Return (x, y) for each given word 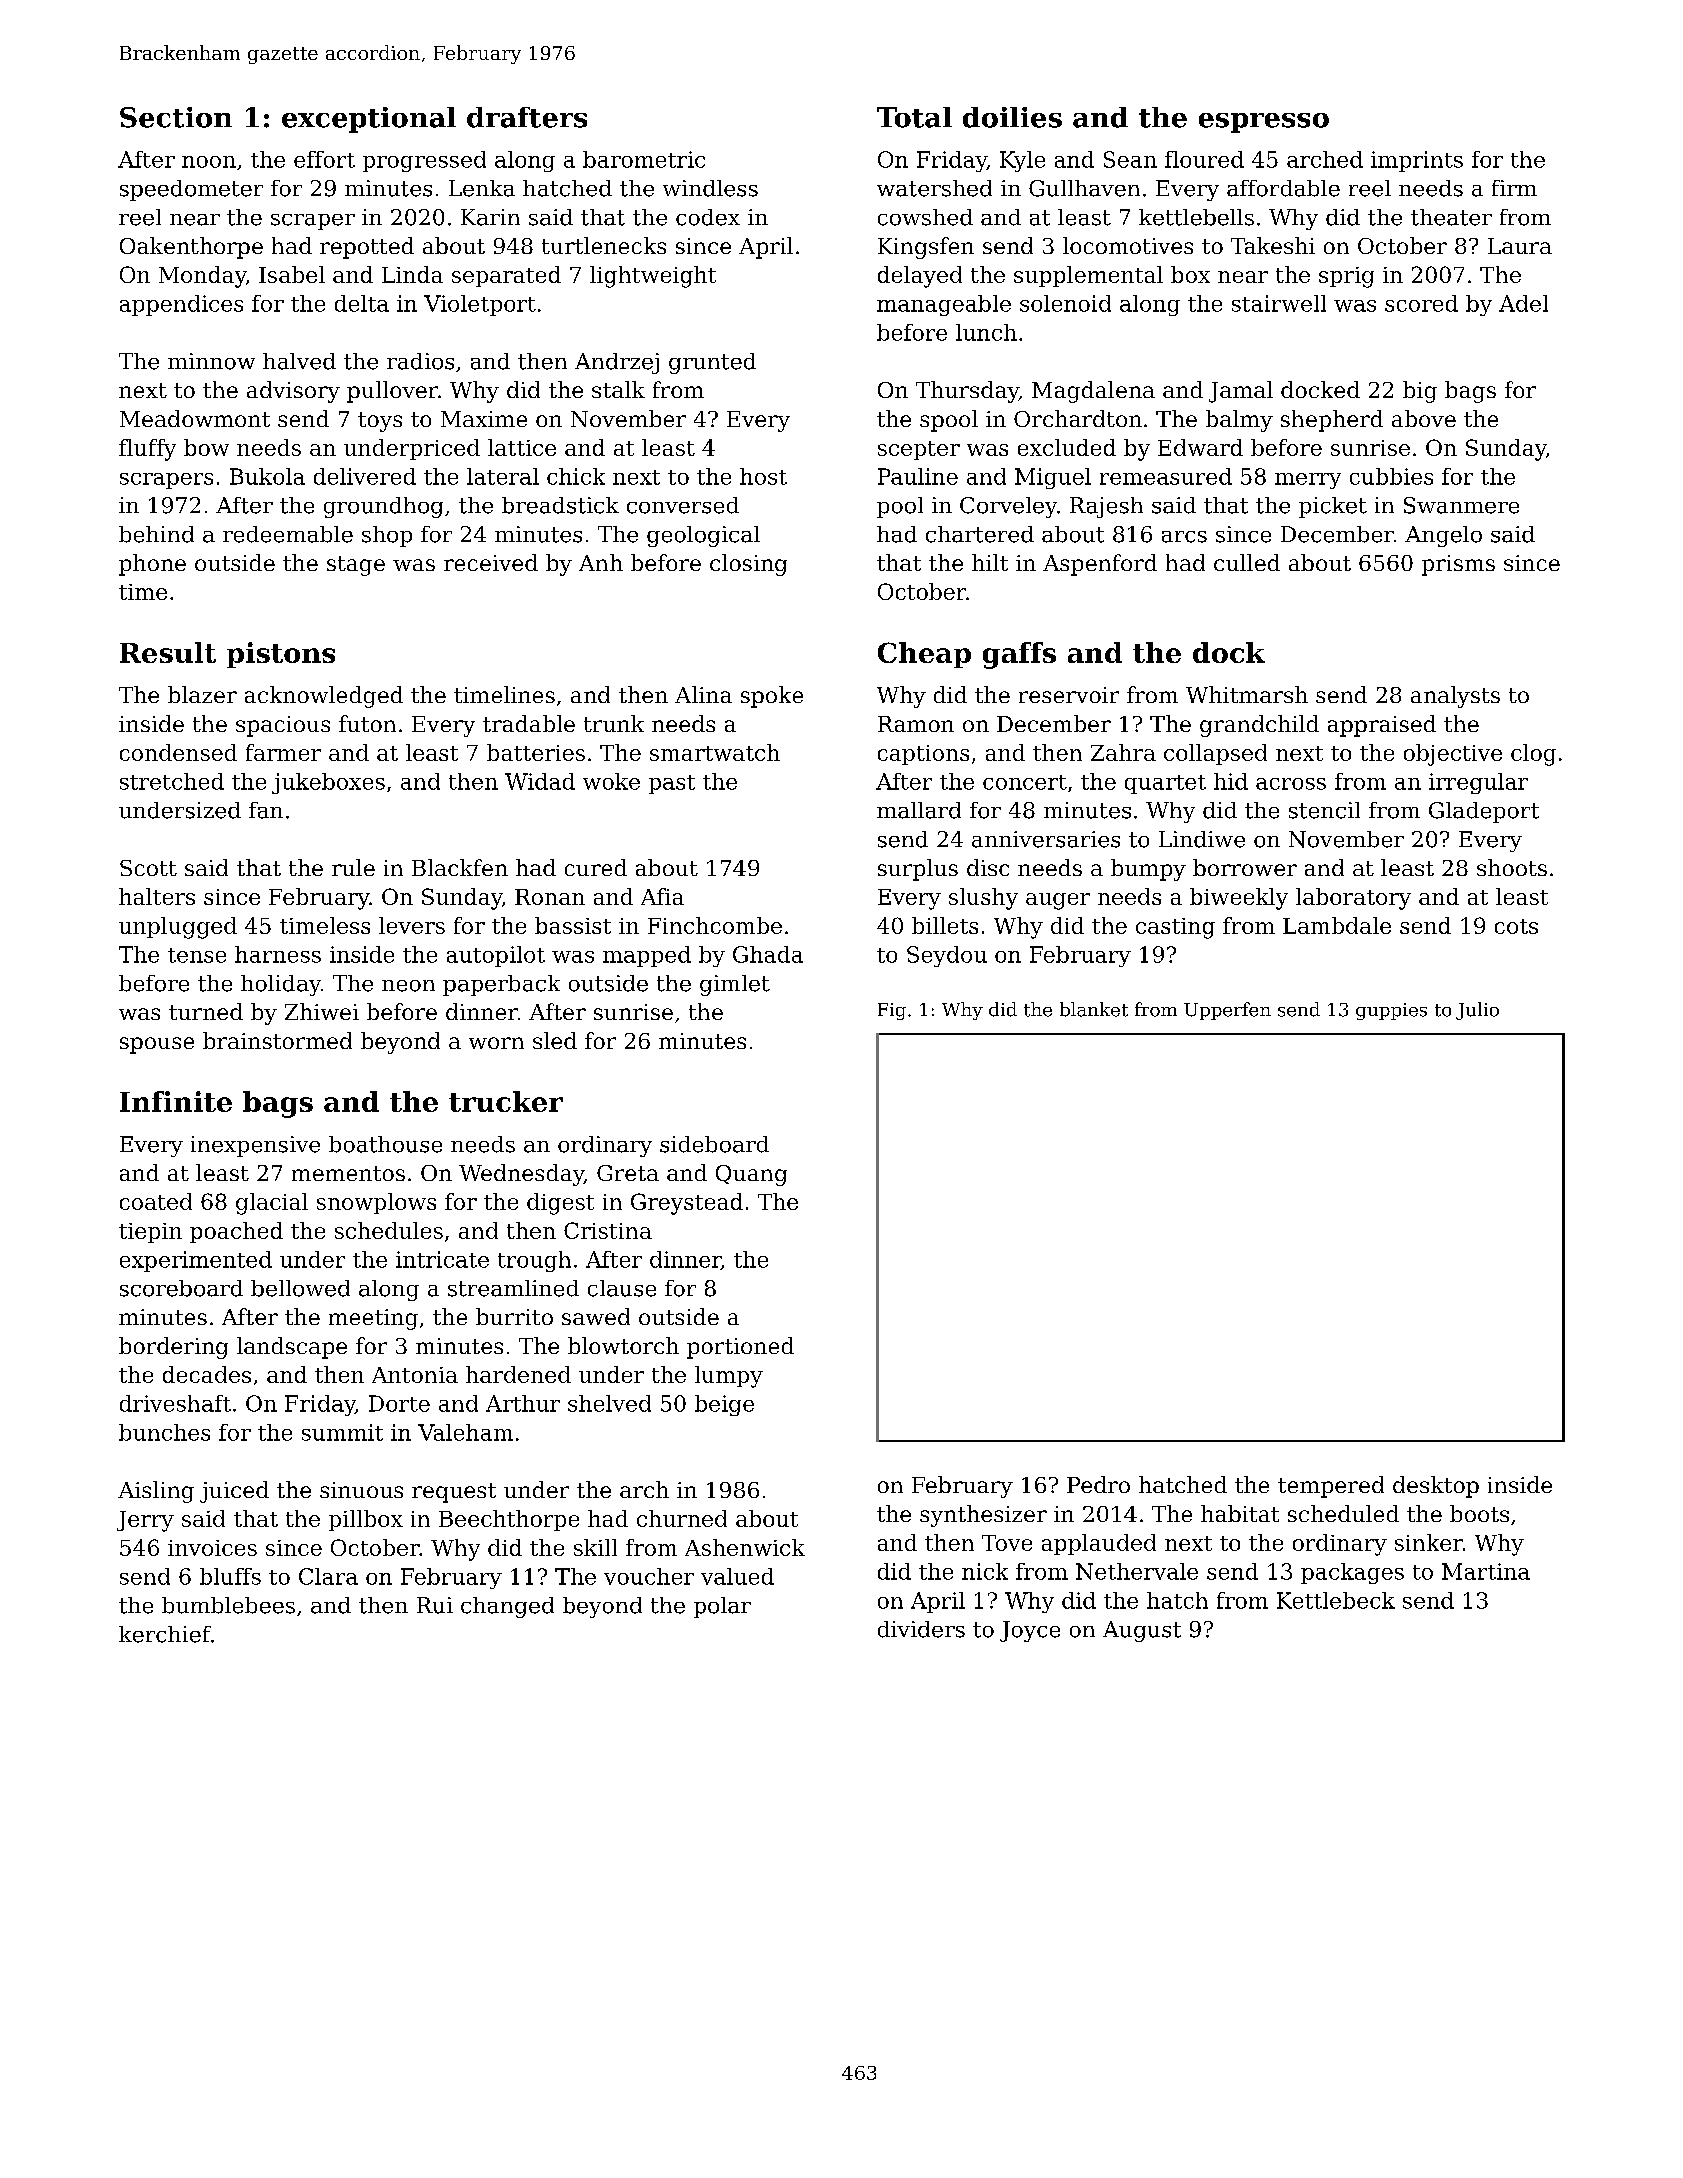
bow (206, 447)
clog (1533, 755)
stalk (618, 389)
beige (724, 1405)
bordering (173, 1348)
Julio (1477, 1011)
